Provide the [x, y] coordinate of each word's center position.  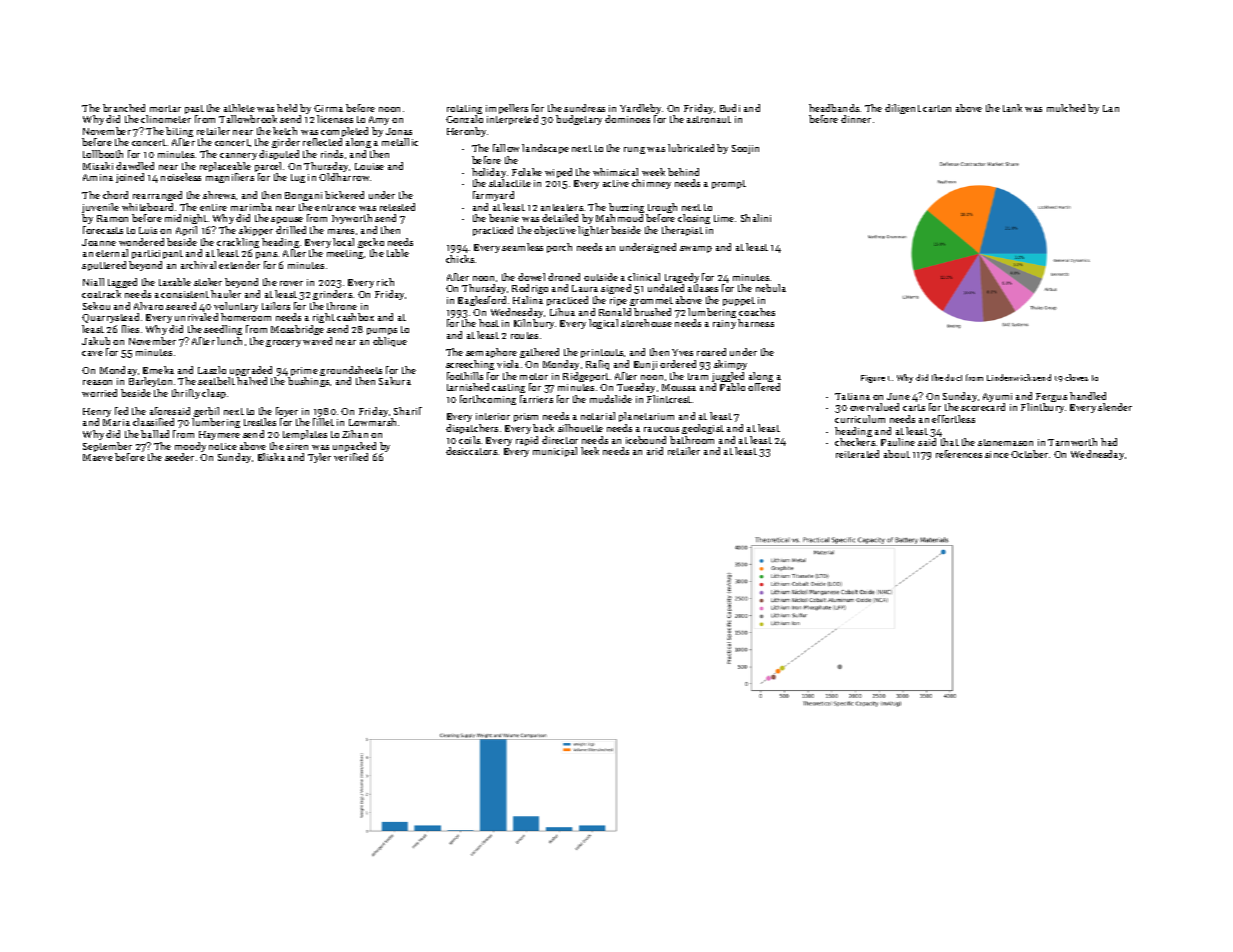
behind [683, 172]
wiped [558, 173]
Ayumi [997, 397]
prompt [729, 184]
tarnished [468, 387]
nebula [771, 288]
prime [304, 371]
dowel [531, 277]
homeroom [246, 317]
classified [153, 422]
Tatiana [852, 396]
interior [493, 416]
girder [286, 143]
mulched [1066, 108]
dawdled [135, 166]
